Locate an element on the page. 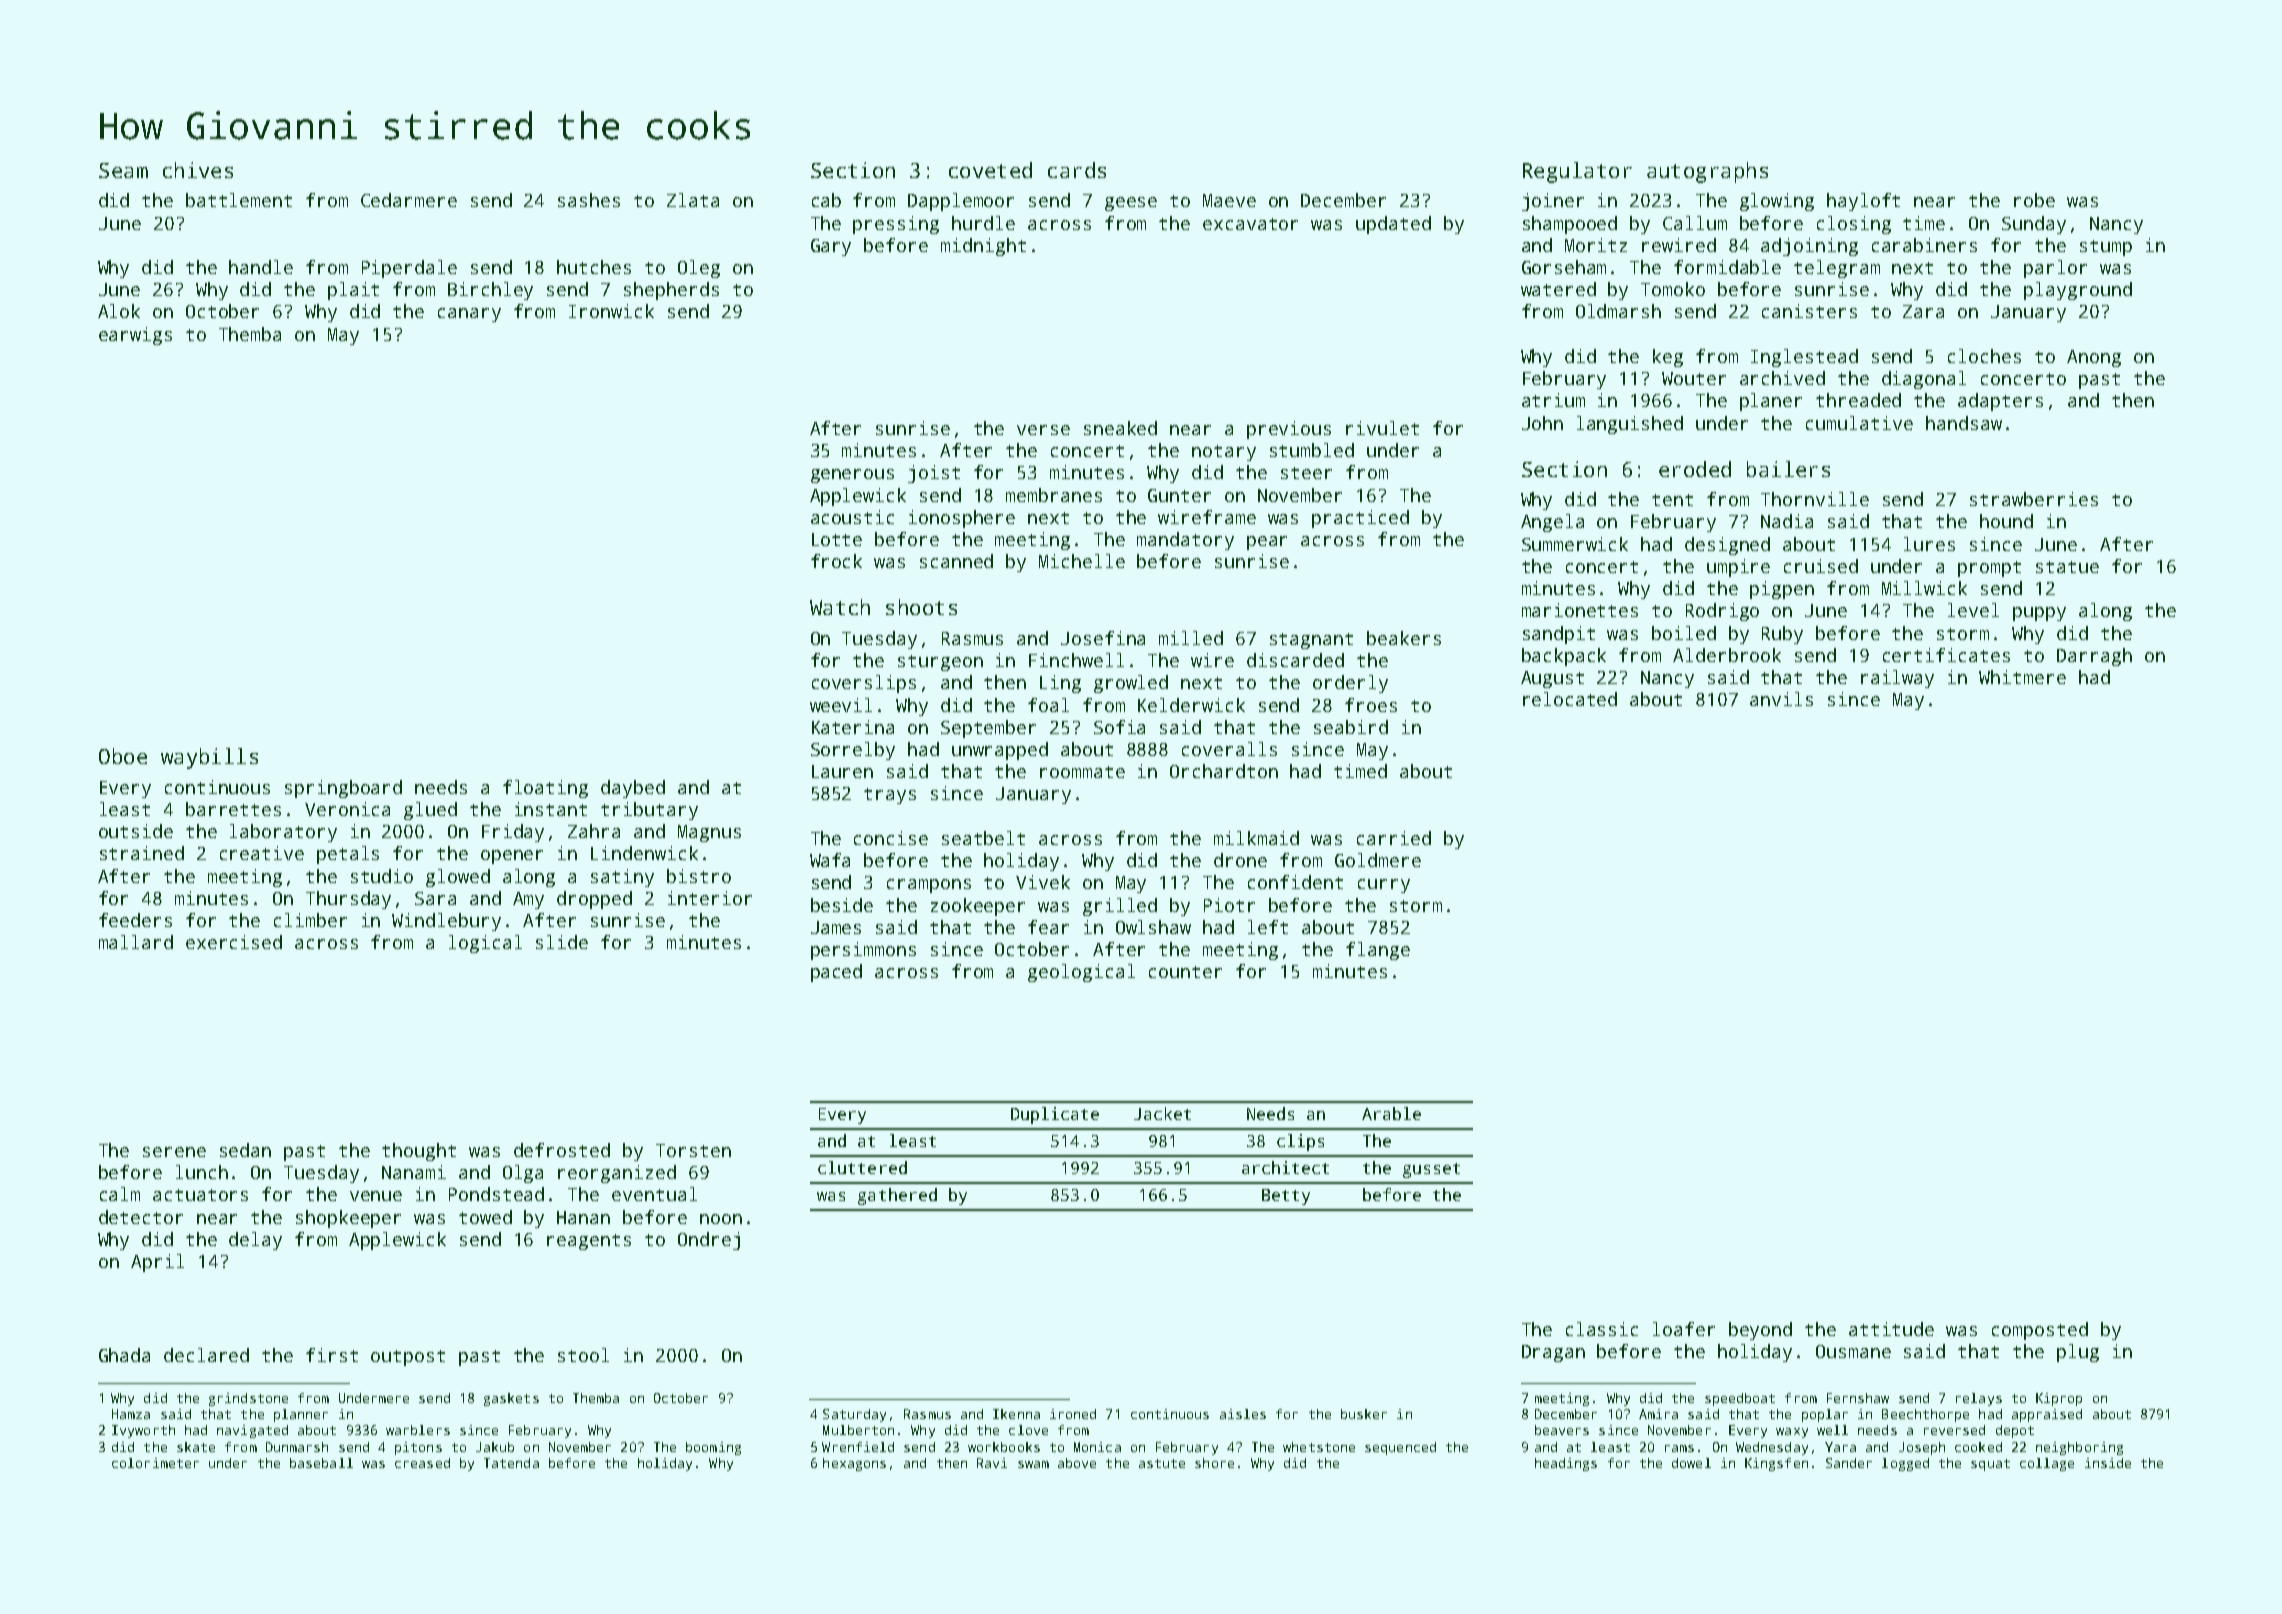 The height and width of the image is (1614, 2282). floating is located at coordinates (545, 789).
